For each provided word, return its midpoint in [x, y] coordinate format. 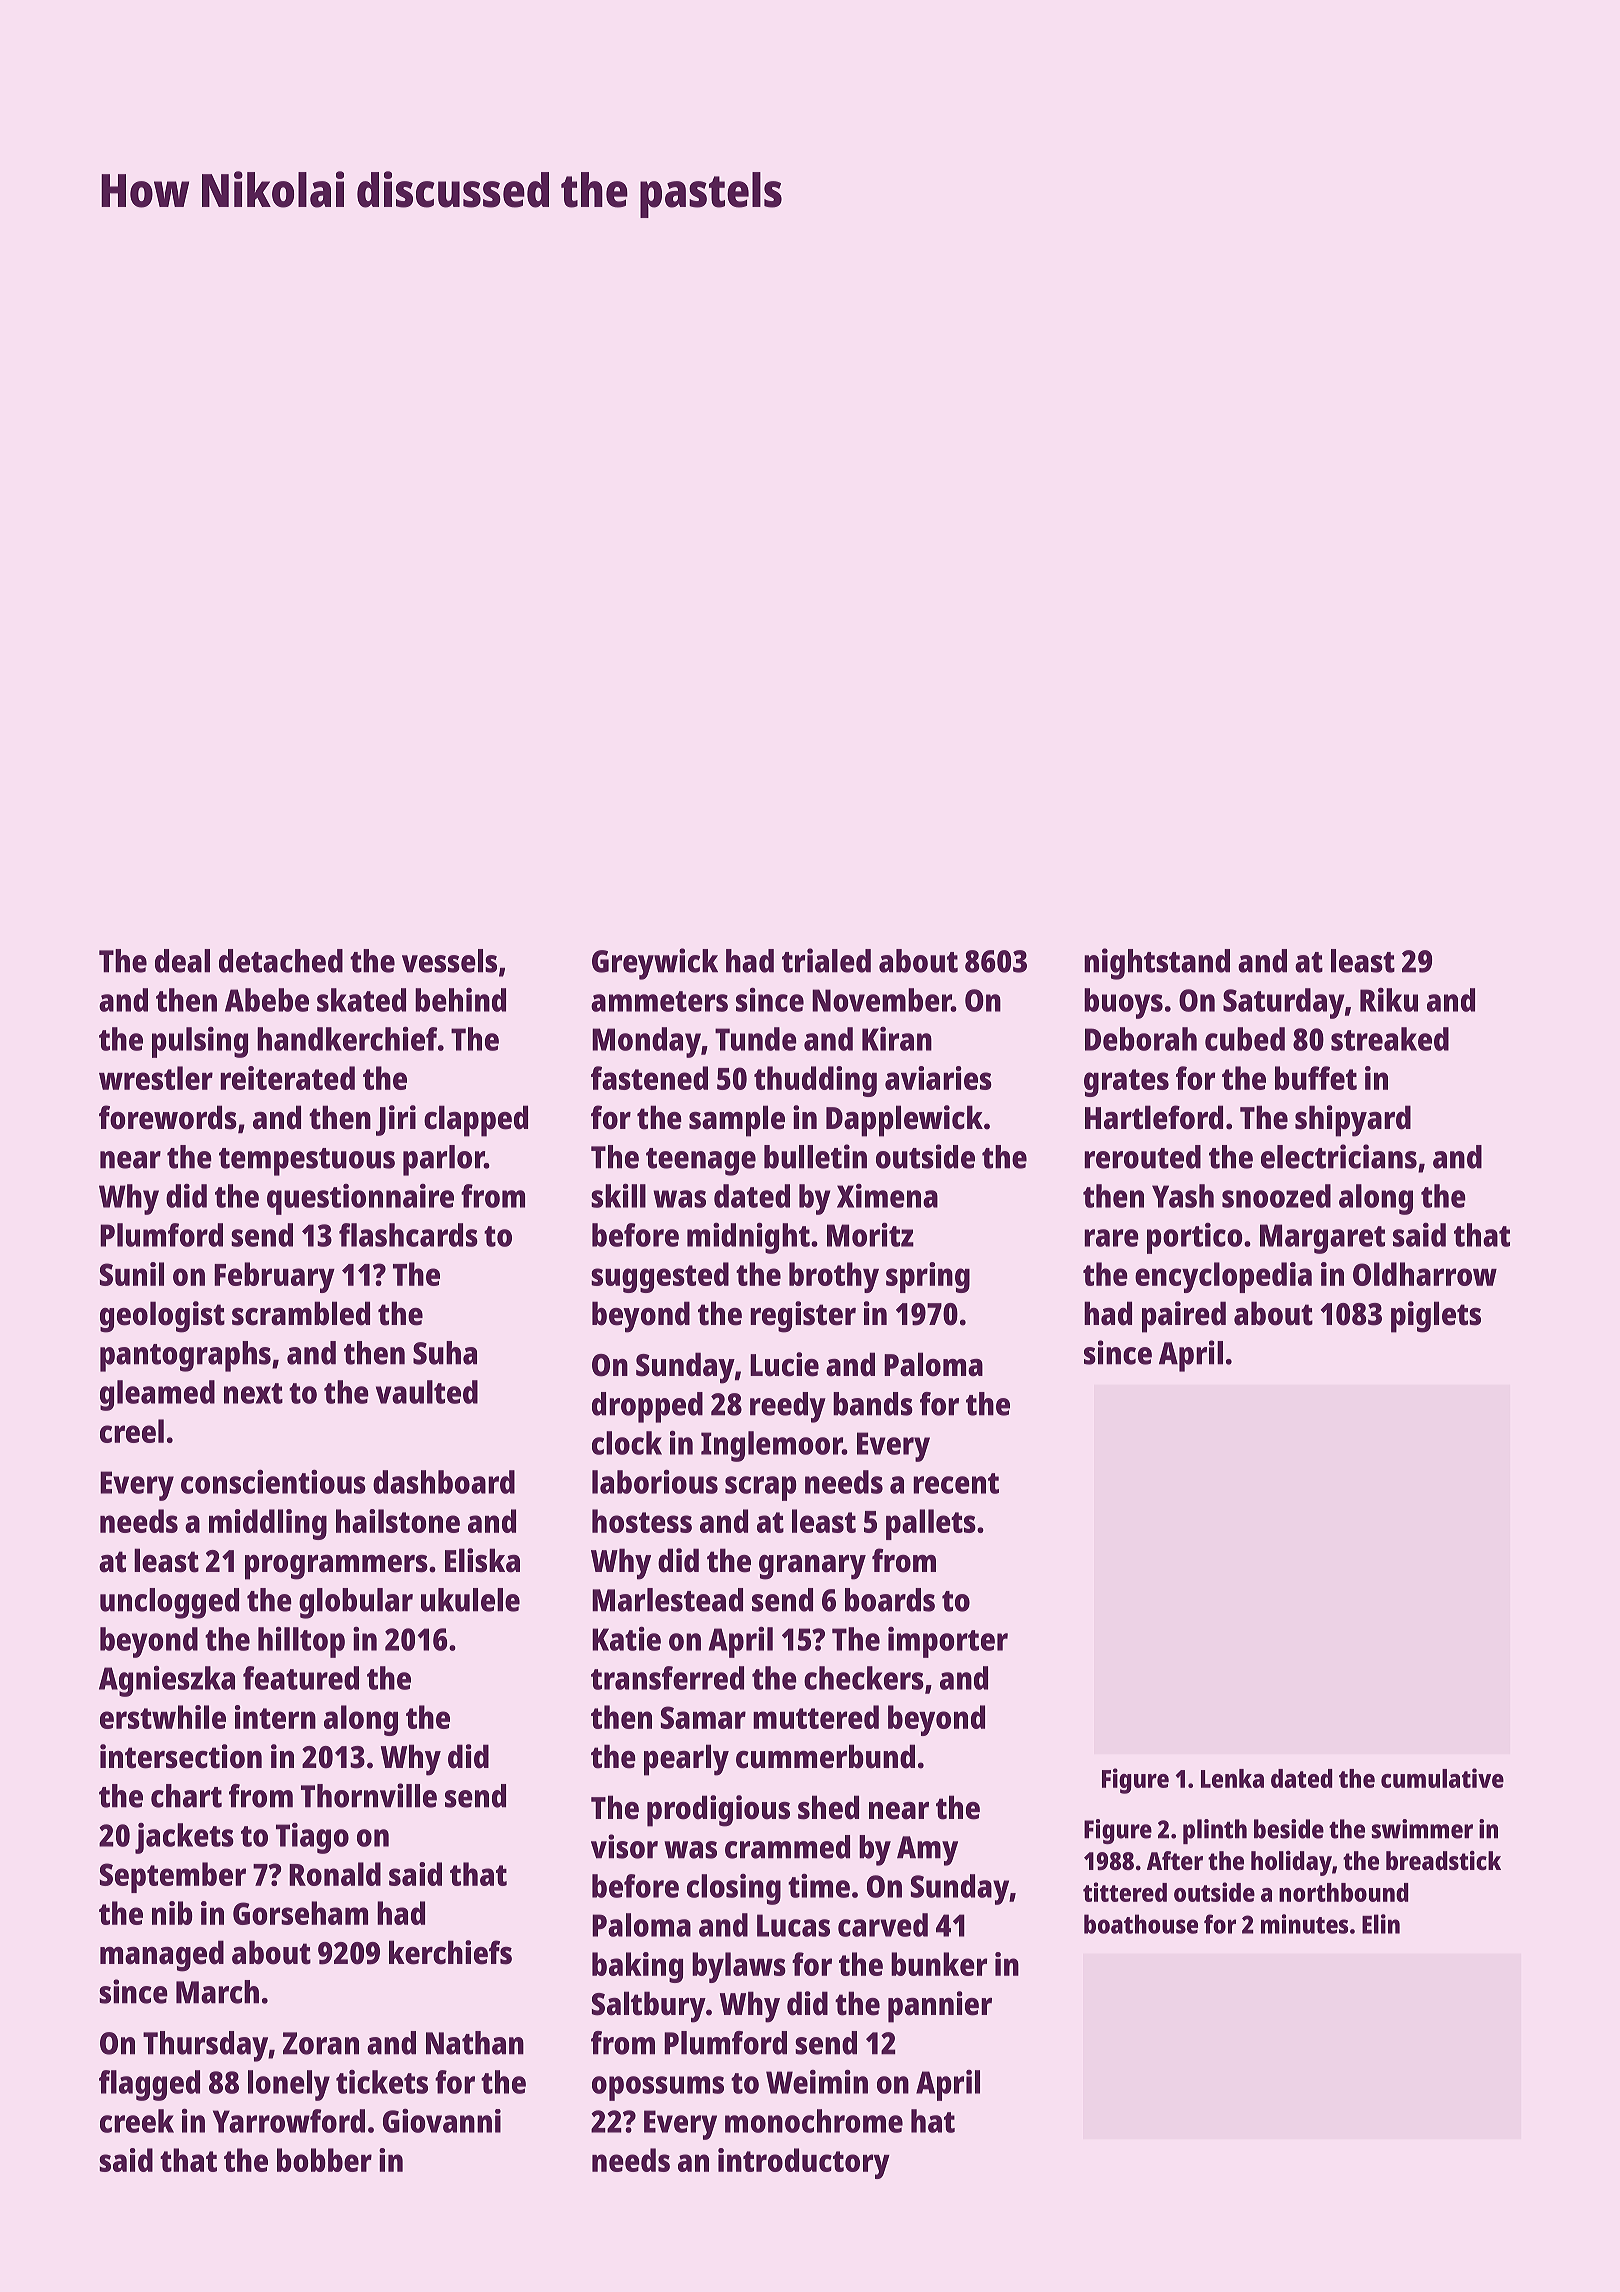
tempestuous [307, 1162]
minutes [1304, 1924]
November [881, 1000]
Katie [626, 1639]
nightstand [1157, 964]
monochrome [814, 2121]
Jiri [396, 1120]
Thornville [369, 1795]
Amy [927, 1851]
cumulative [1442, 1778]
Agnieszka [167, 1681]
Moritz [870, 1235]
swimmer [1422, 1829]
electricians [1339, 1156]
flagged [149, 2085]
